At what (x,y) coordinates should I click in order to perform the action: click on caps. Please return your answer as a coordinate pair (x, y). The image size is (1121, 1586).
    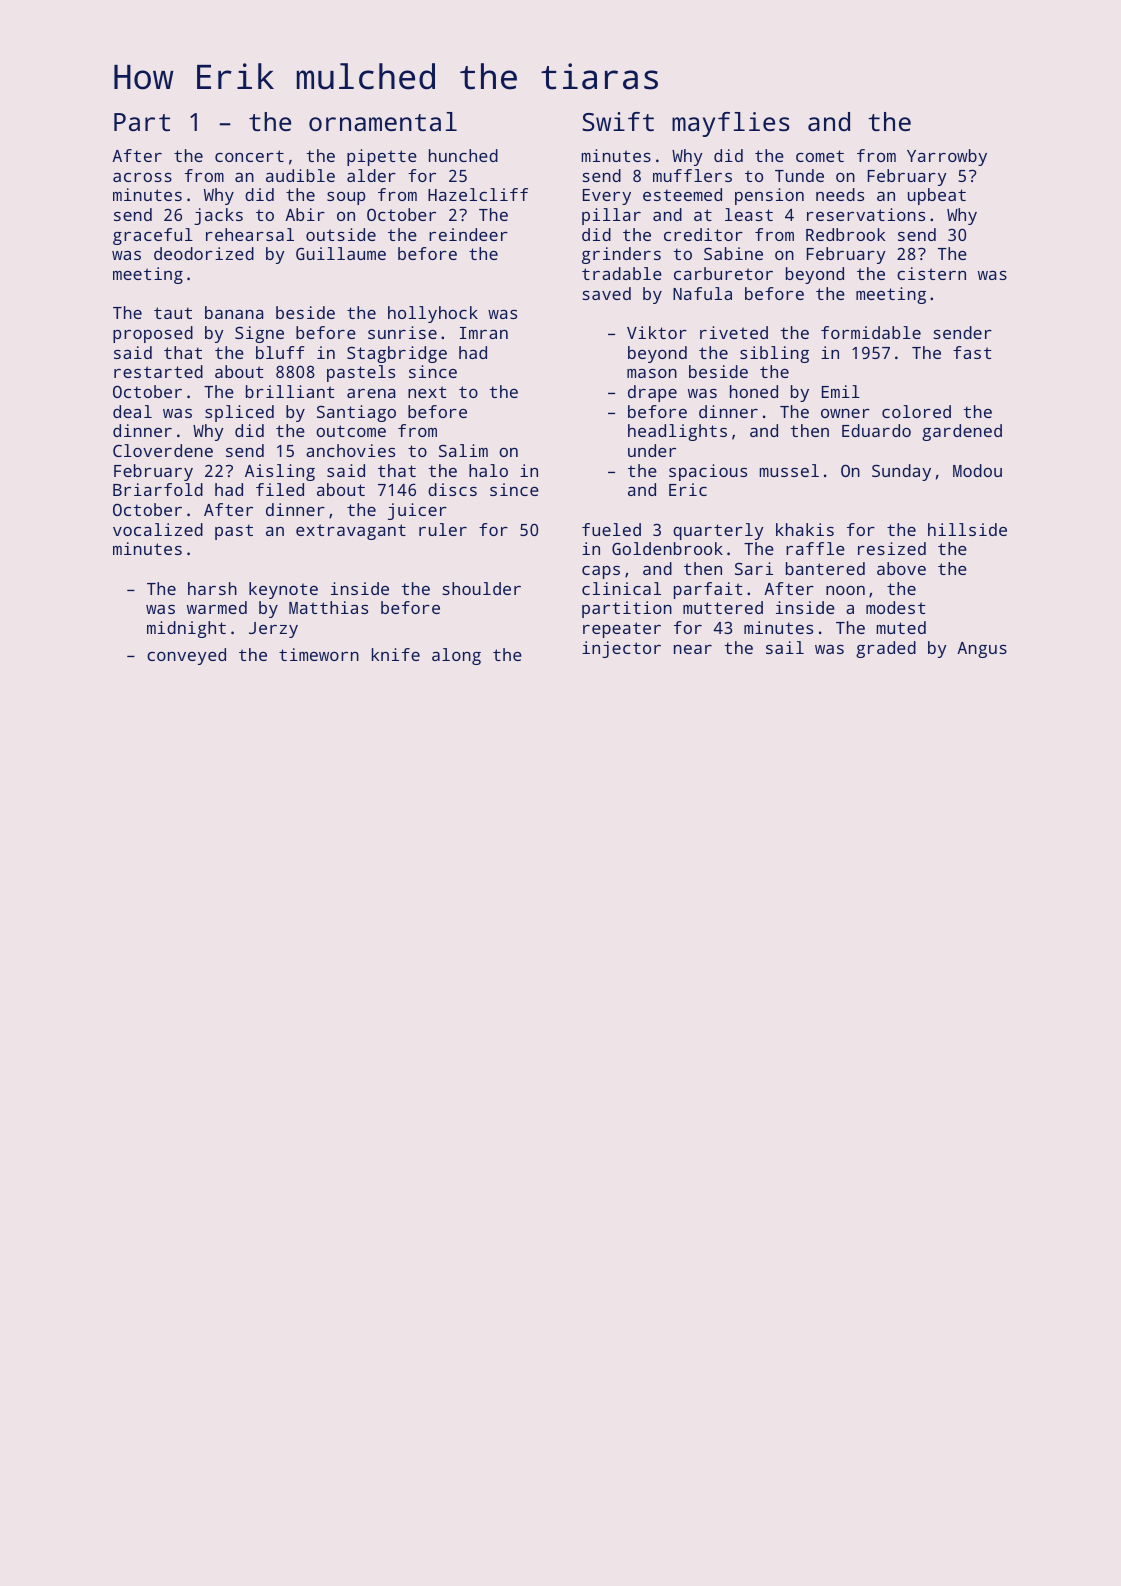
    Looking at the image, I should click on (601, 572).
